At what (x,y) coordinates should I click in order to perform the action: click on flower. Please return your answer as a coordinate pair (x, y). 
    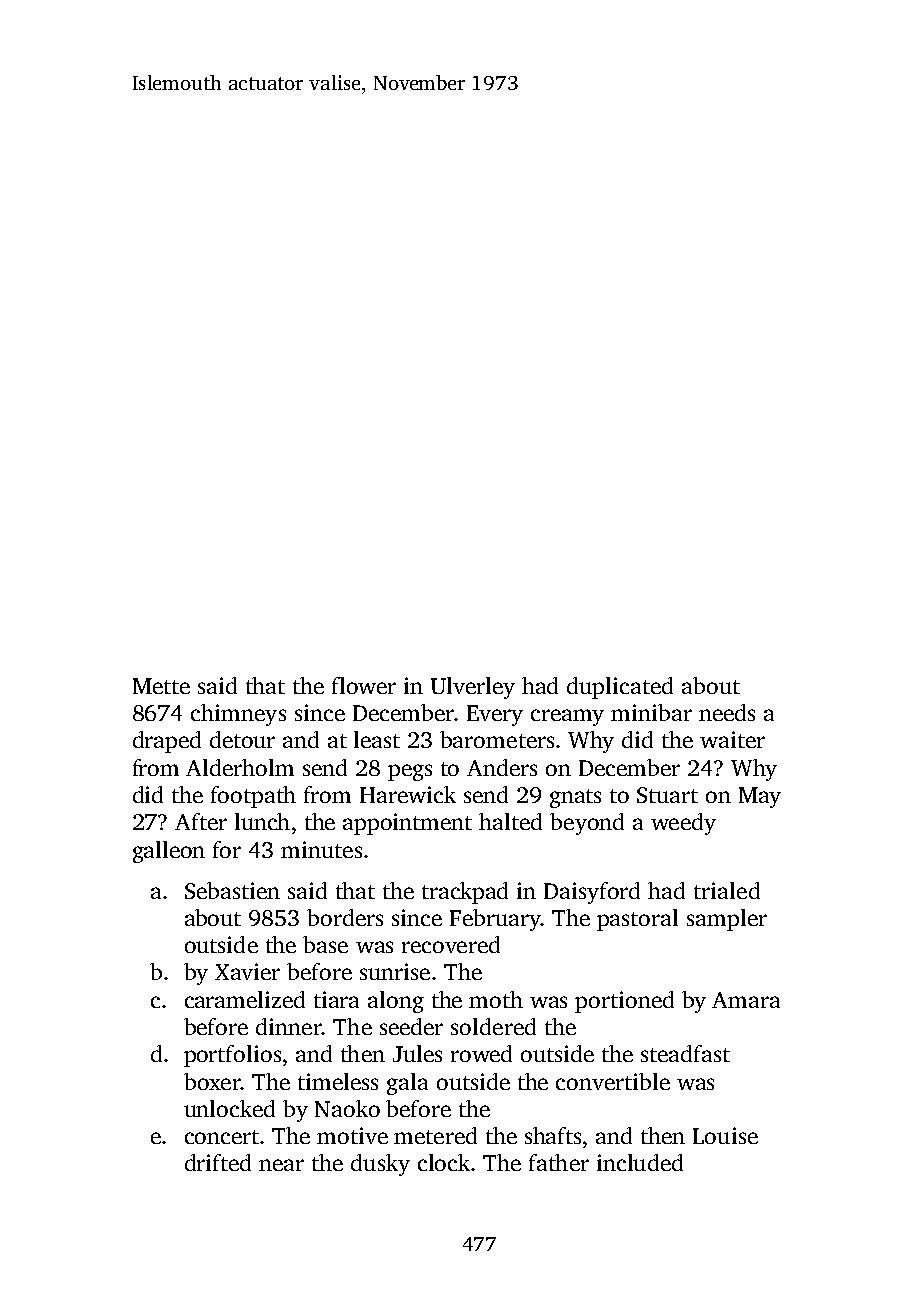
    Looking at the image, I should click on (364, 685).
